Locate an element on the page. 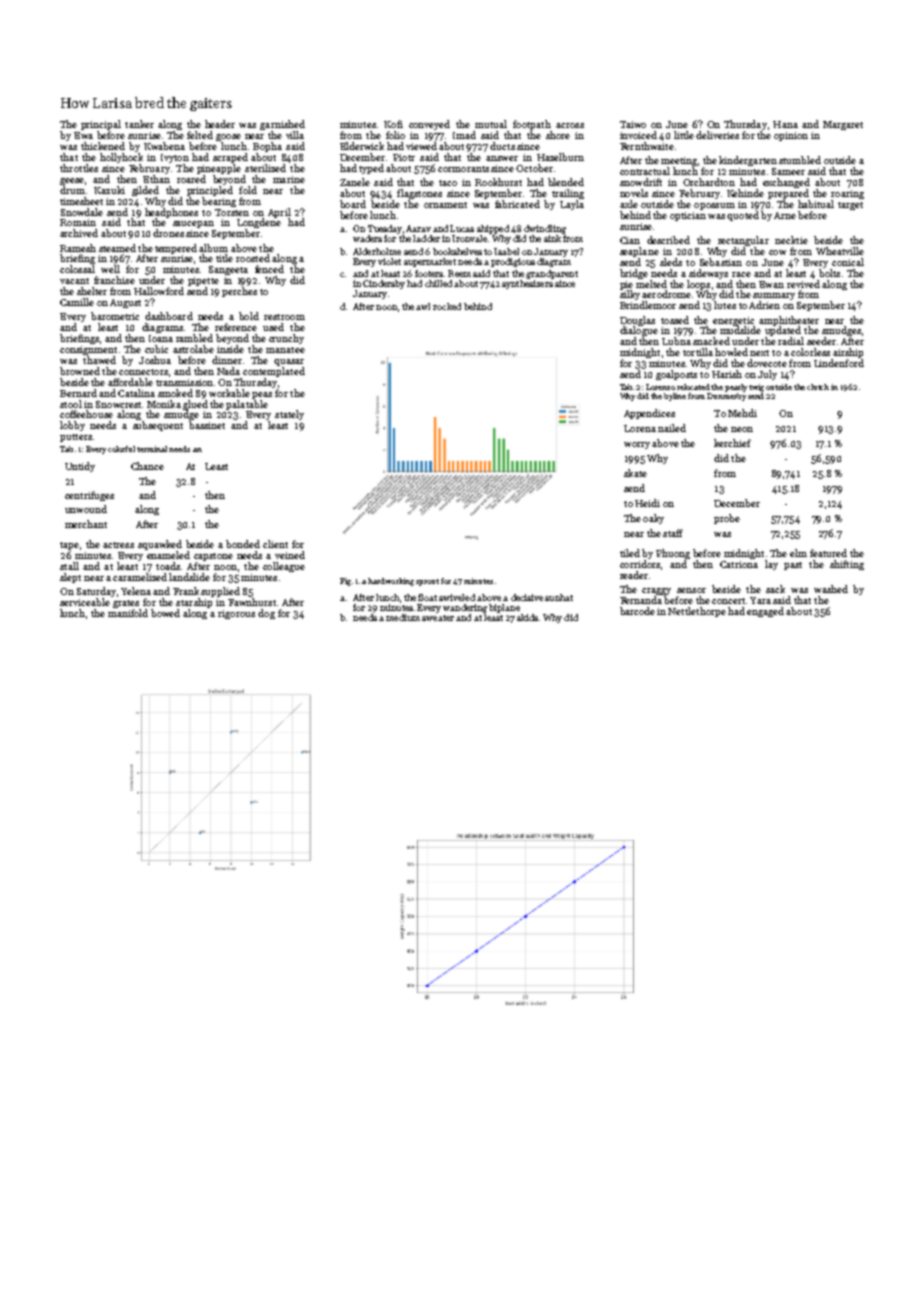  thickened is located at coordinates (103, 146).
